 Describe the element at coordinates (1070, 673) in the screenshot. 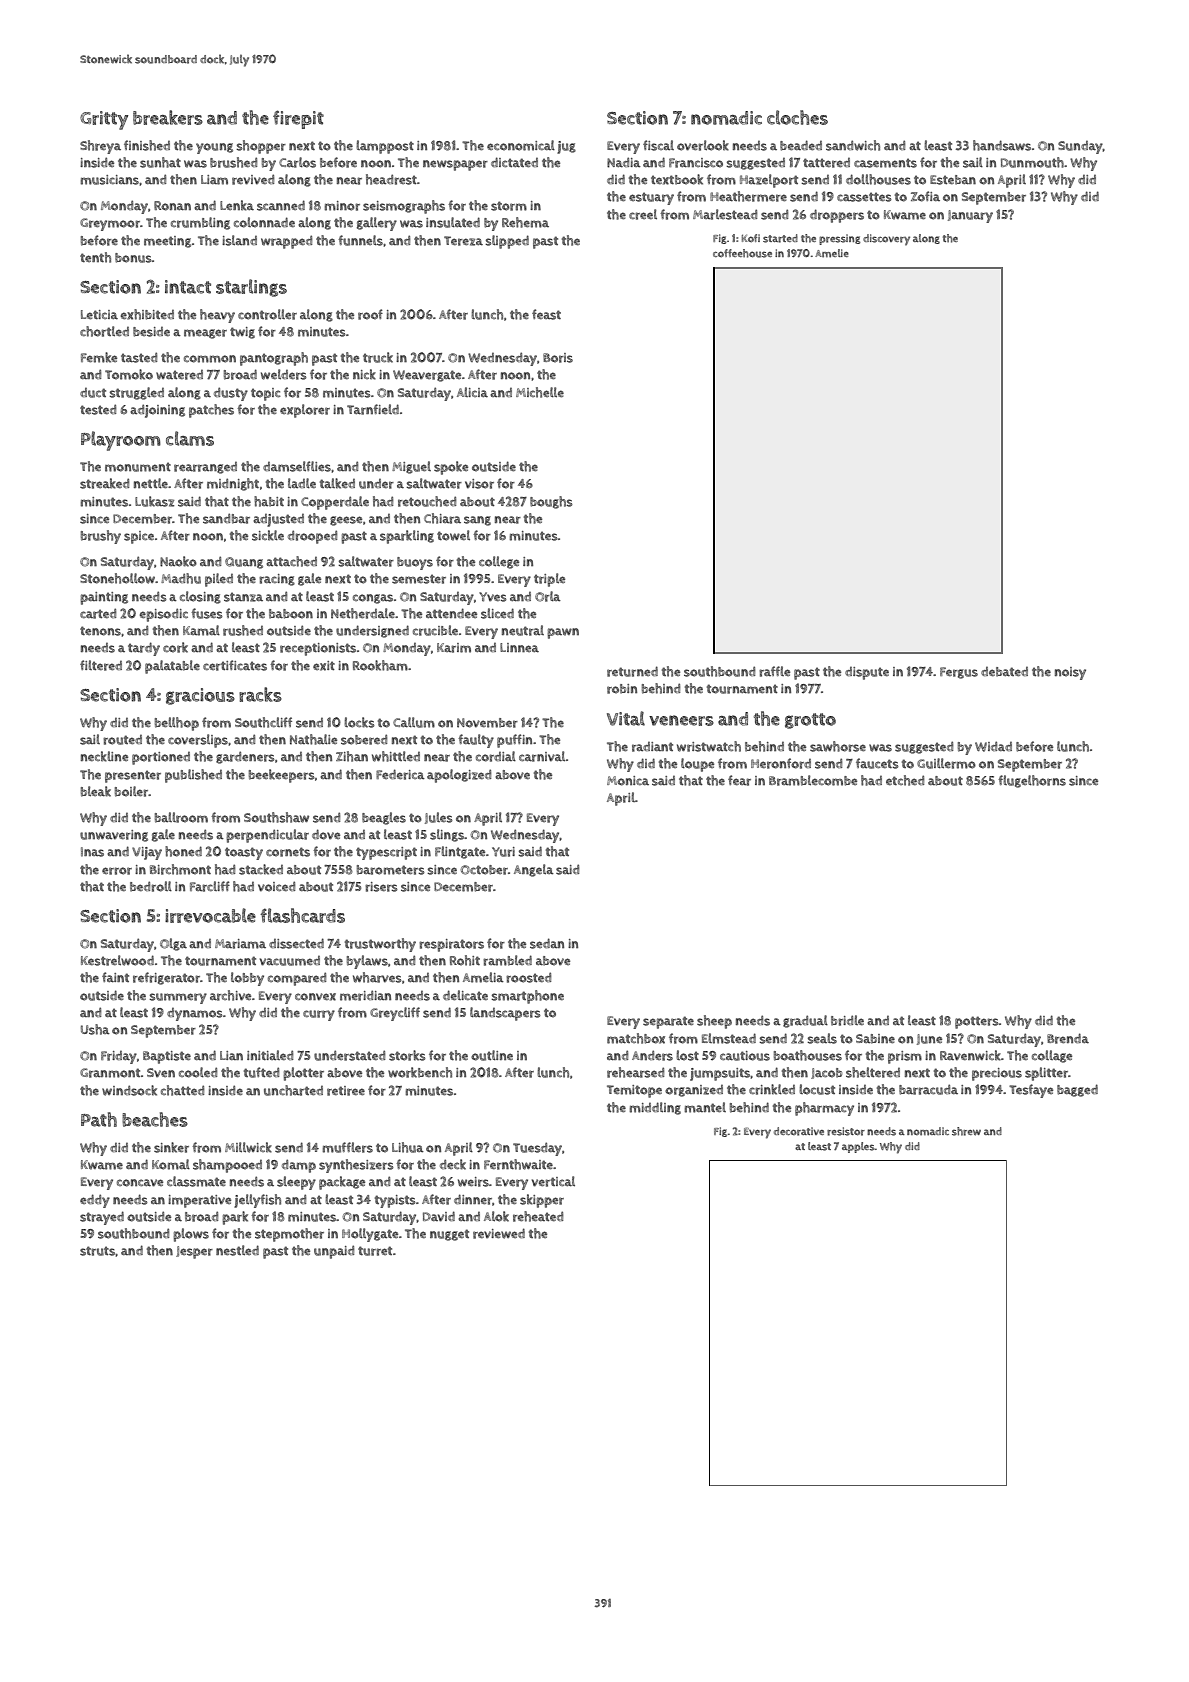

I see `noisy` at that location.
